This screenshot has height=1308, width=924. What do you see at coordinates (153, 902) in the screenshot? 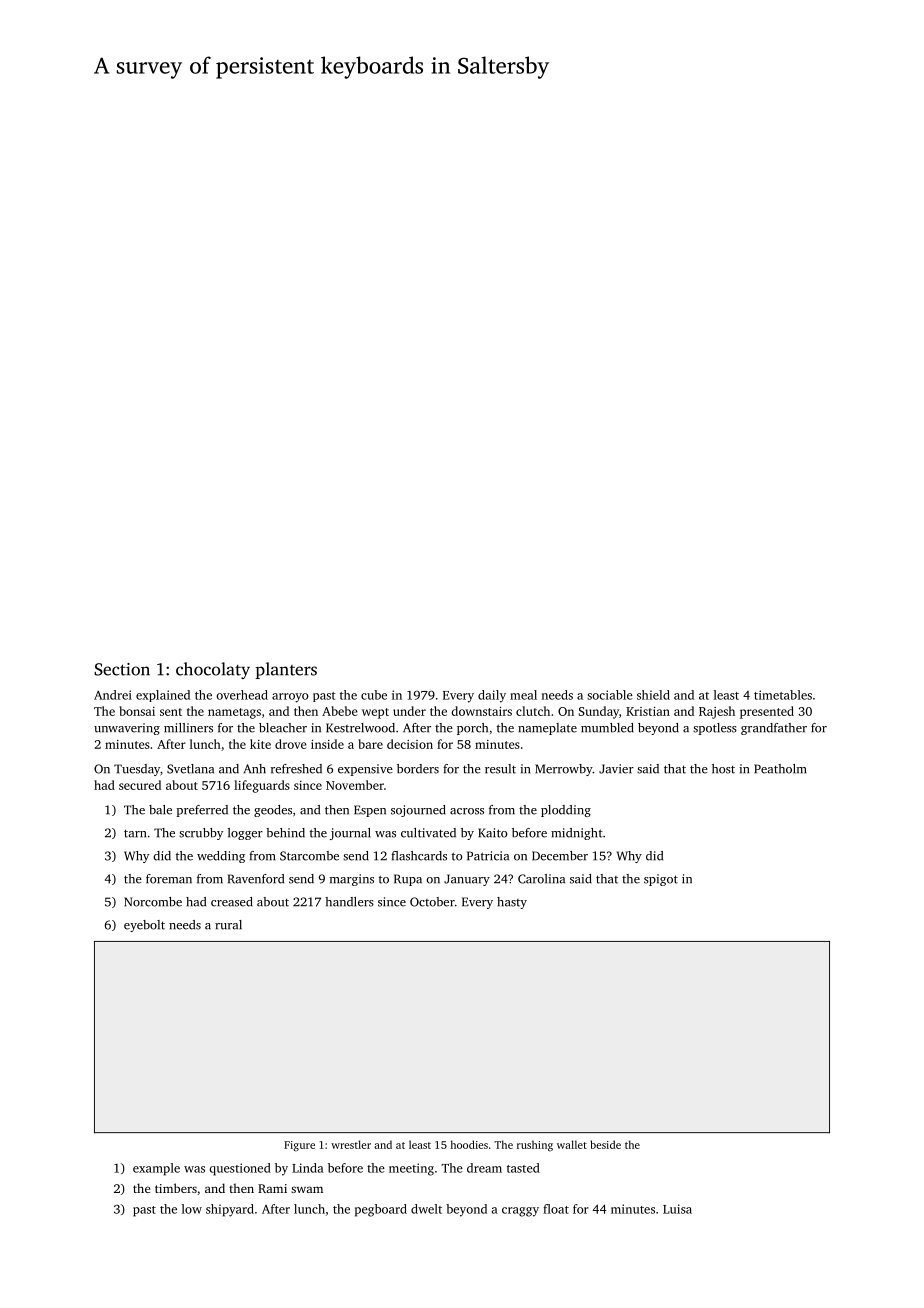
I see `Norcombe` at bounding box center [153, 902].
